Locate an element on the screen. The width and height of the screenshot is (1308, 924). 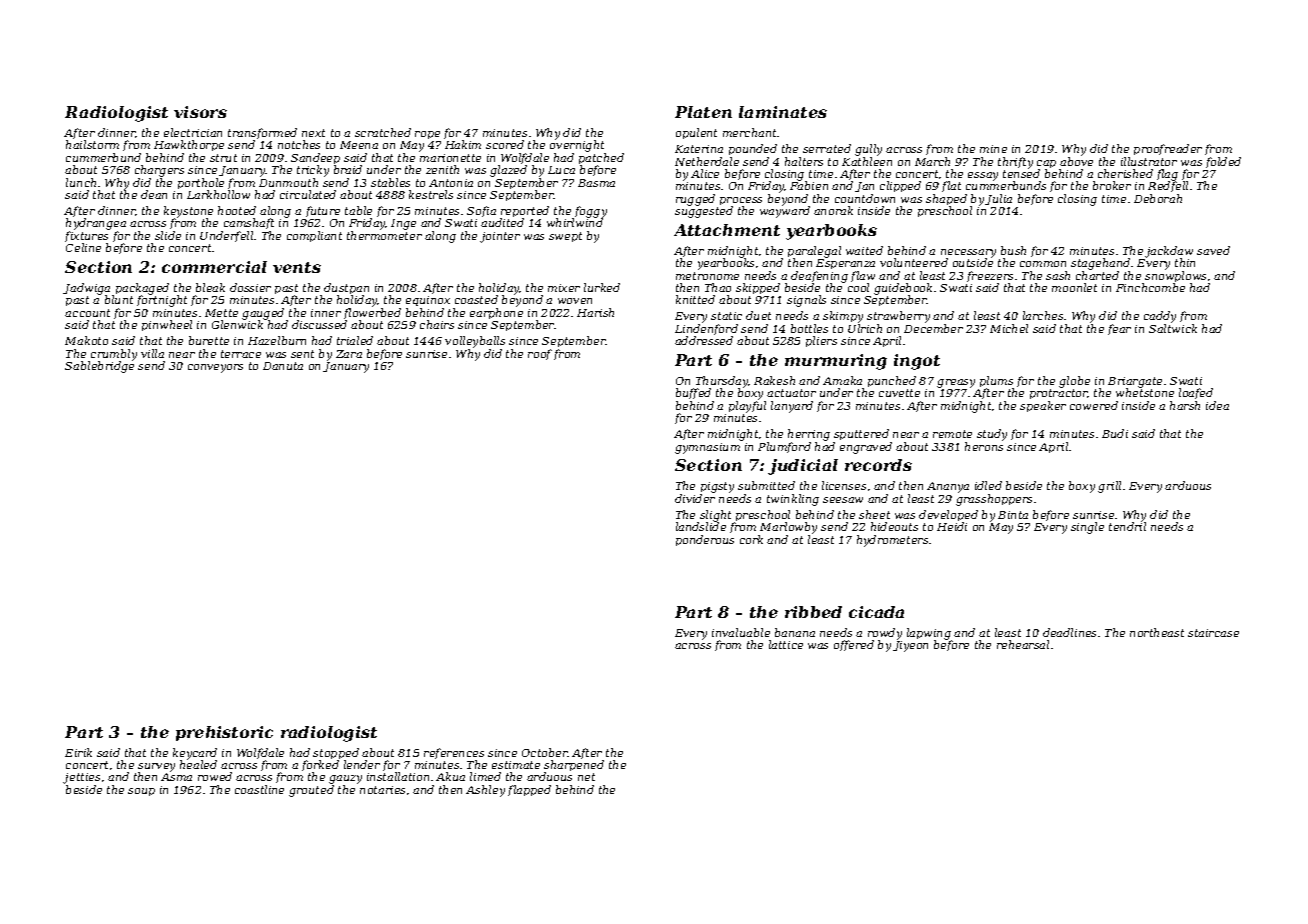
conveyors is located at coordinates (215, 368).
